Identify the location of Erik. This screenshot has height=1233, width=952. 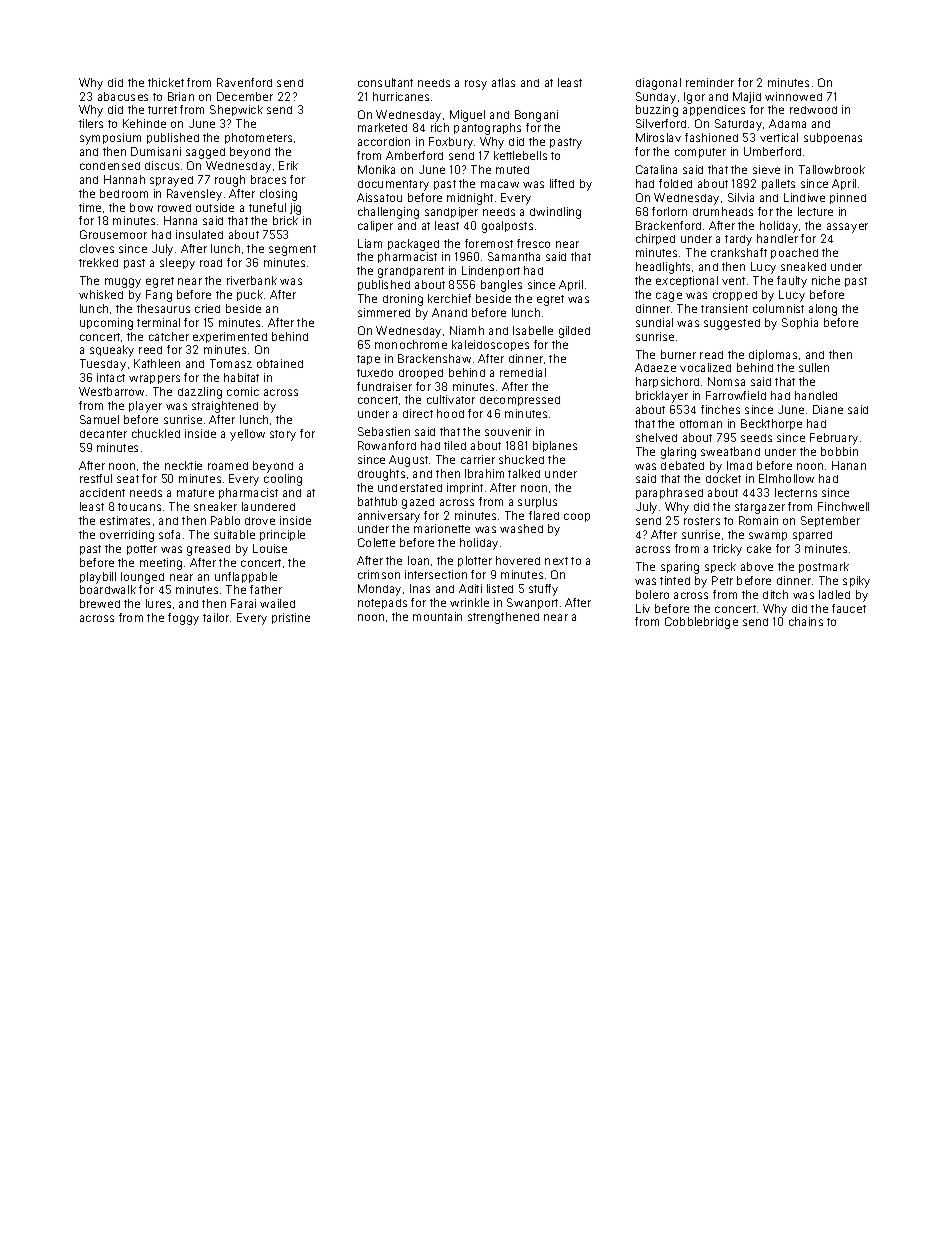
(288, 165).
